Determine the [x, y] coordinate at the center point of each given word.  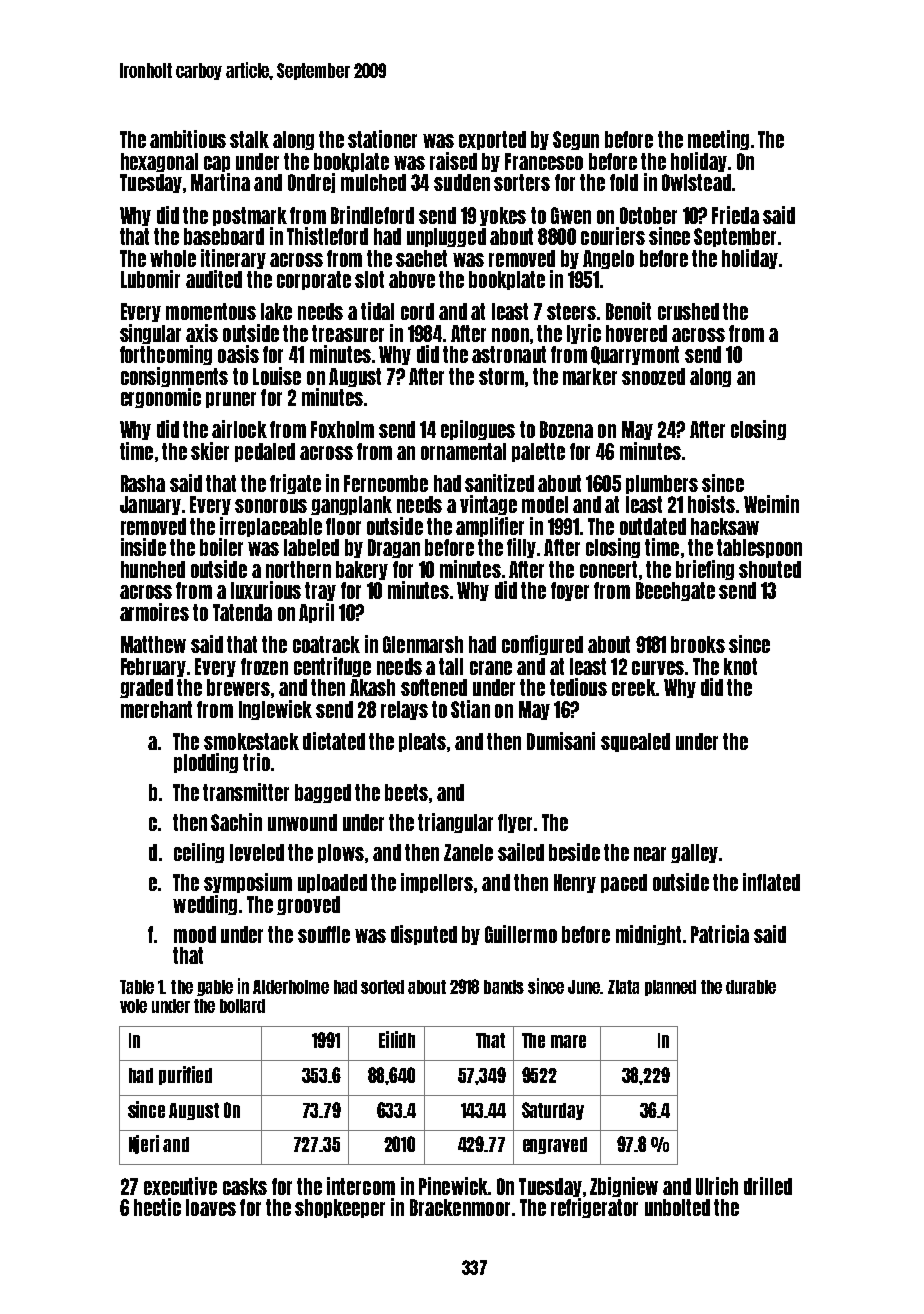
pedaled [265, 452]
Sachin [236, 822]
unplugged [446, 237]
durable [751, 987]
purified [185, 1075]
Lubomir [150, 279]
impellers [437, 883]
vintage [488, 505]
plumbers [662, 484]
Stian [470, 709]
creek [633, 687]
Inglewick [275, 710]
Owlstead [696, 182]
